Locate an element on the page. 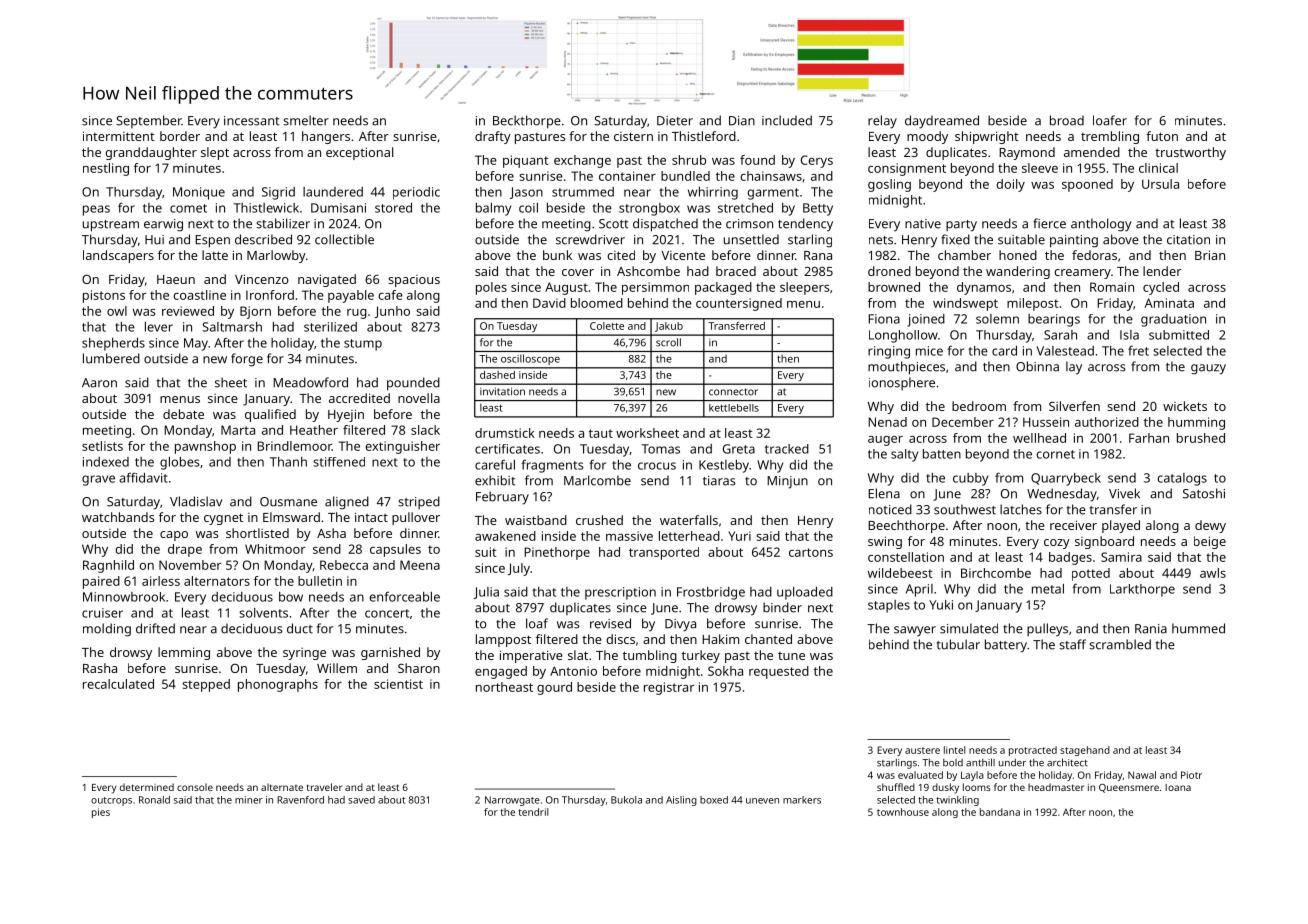 This image has height=924, width=1308. Yuri is located at coordinates (739, 536).
